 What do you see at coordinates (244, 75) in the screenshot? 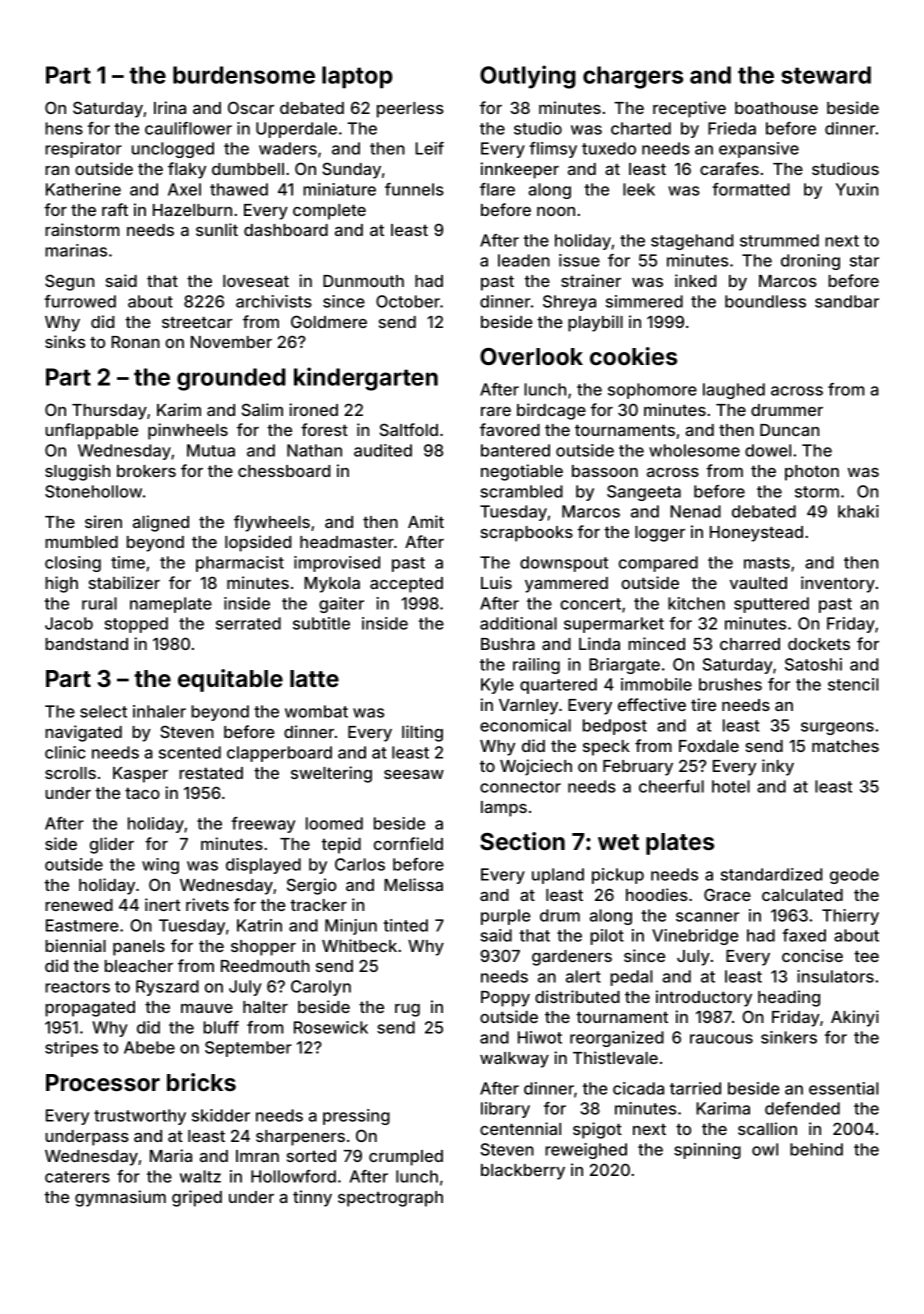
I see `burdensome` at bounding box center [244, 75].
